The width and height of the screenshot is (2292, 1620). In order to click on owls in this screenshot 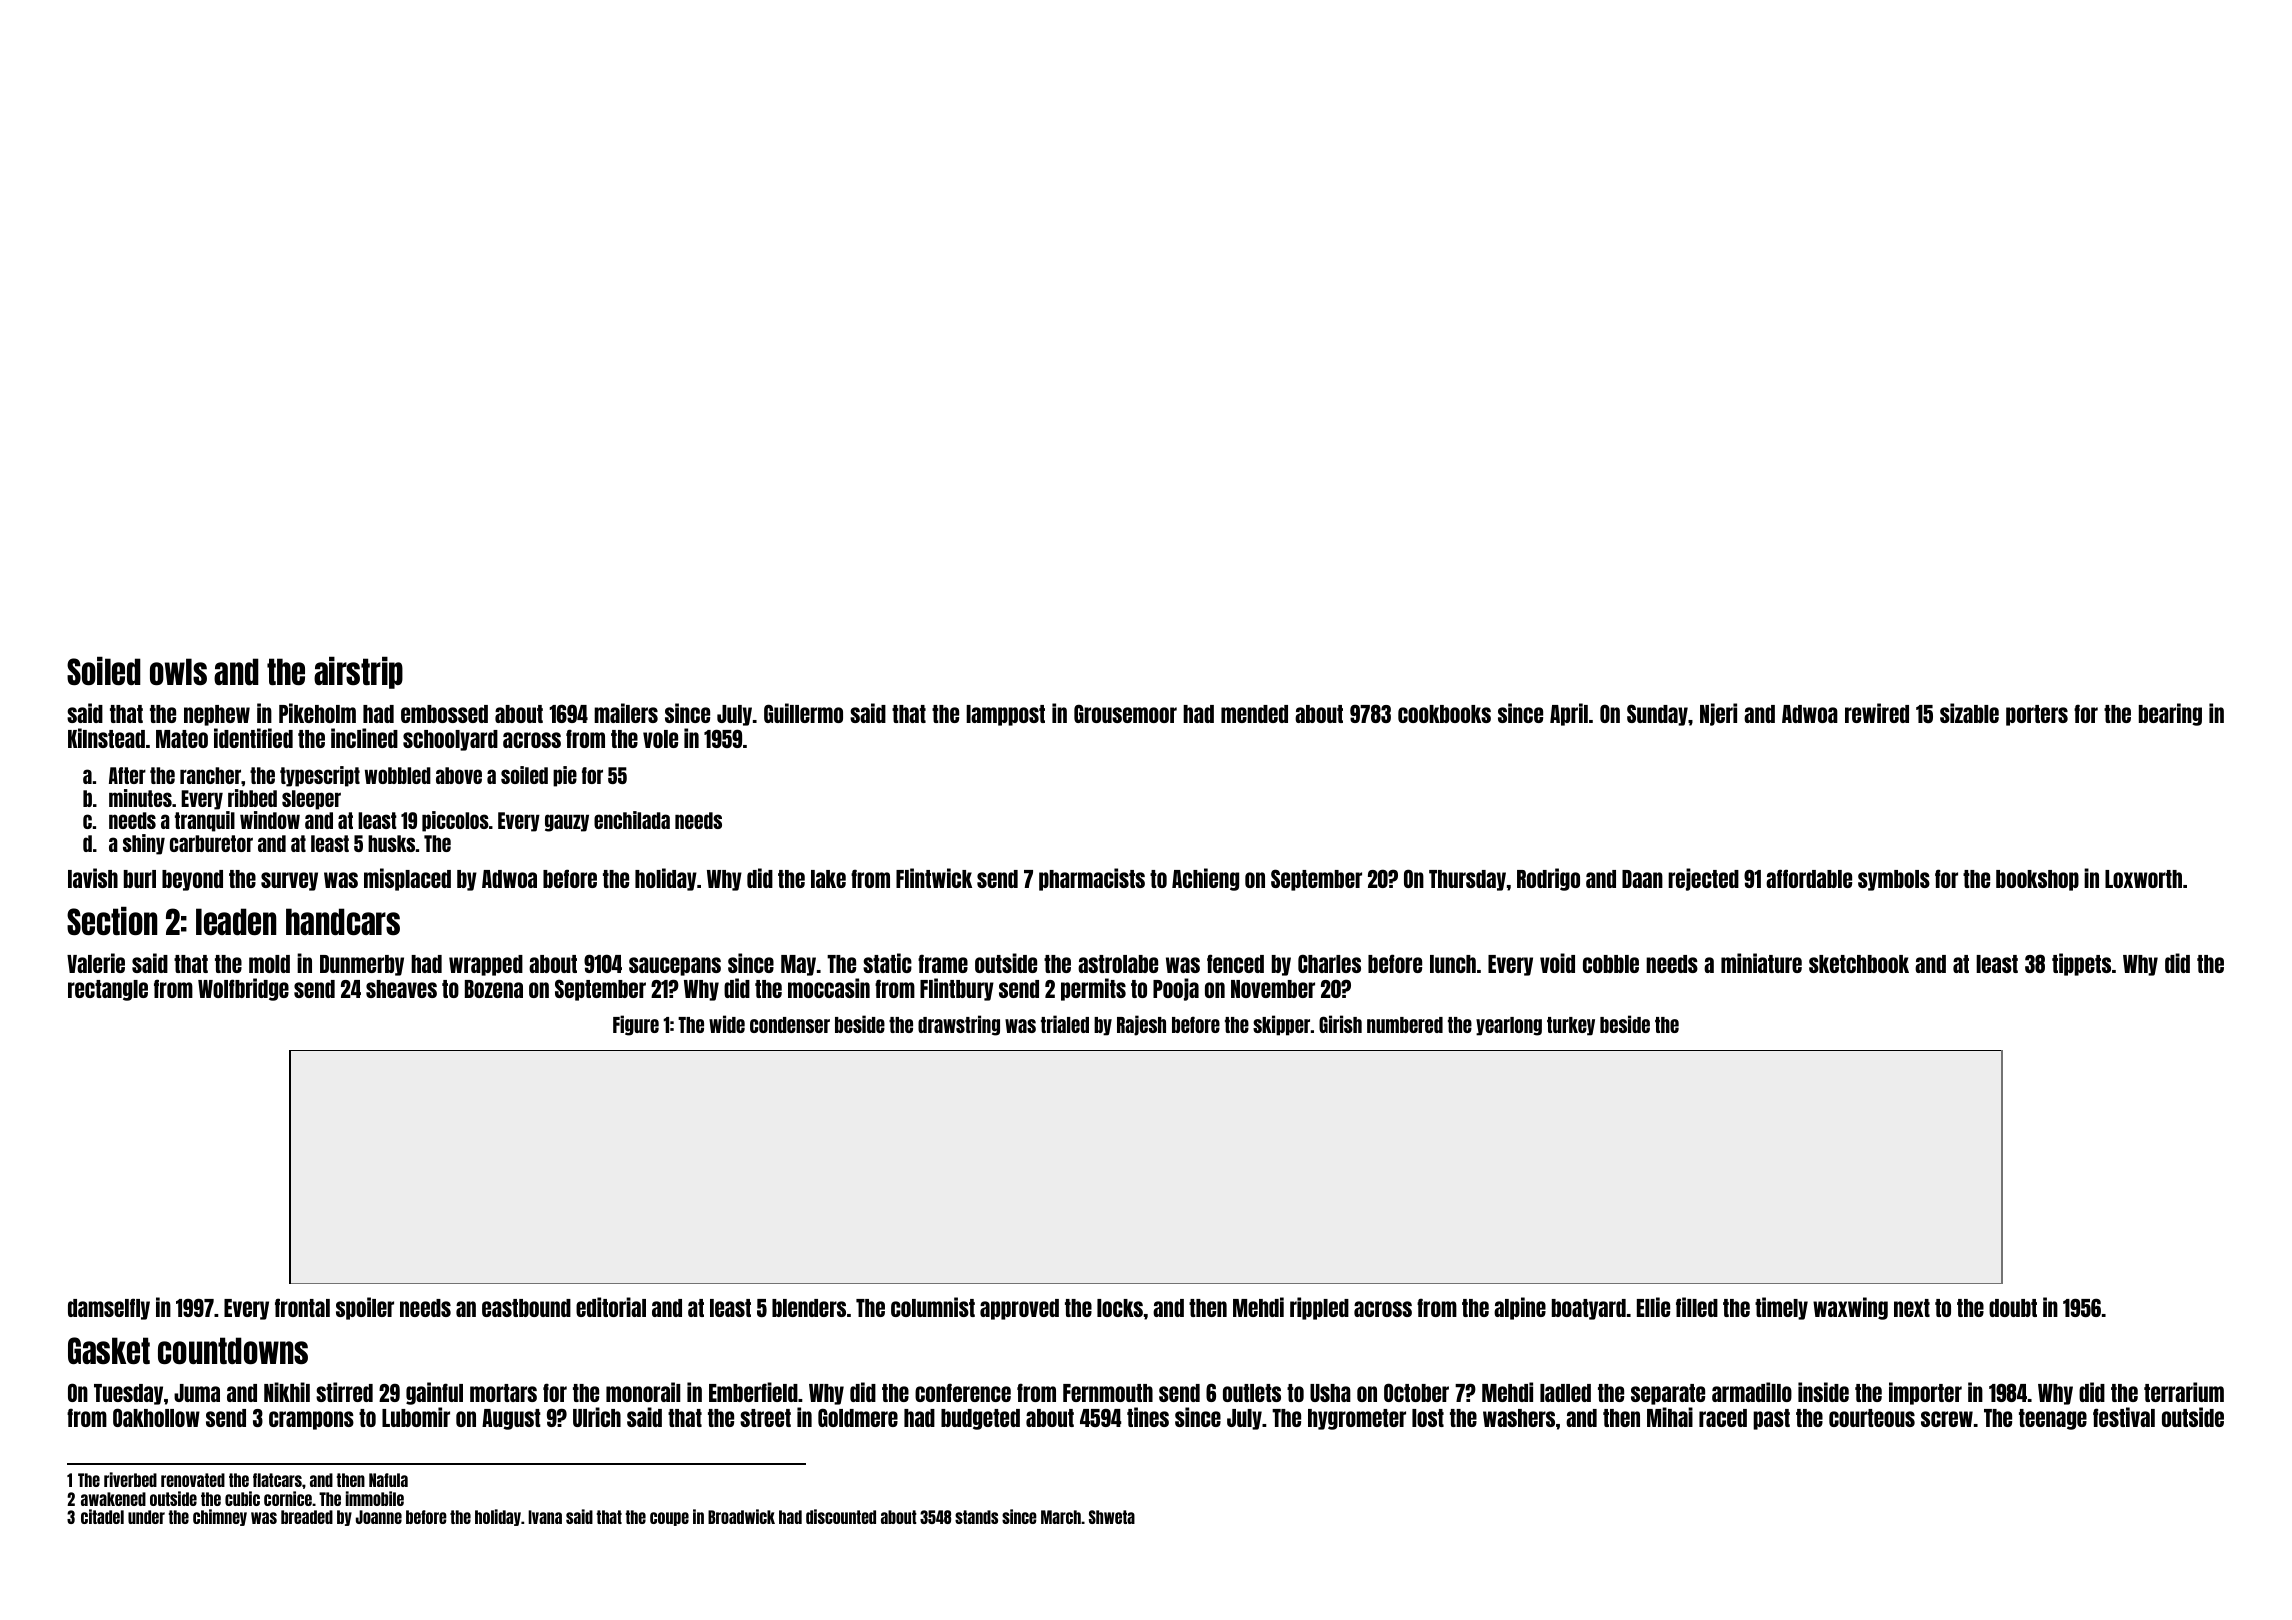, I will do `click(178, 671)`.
